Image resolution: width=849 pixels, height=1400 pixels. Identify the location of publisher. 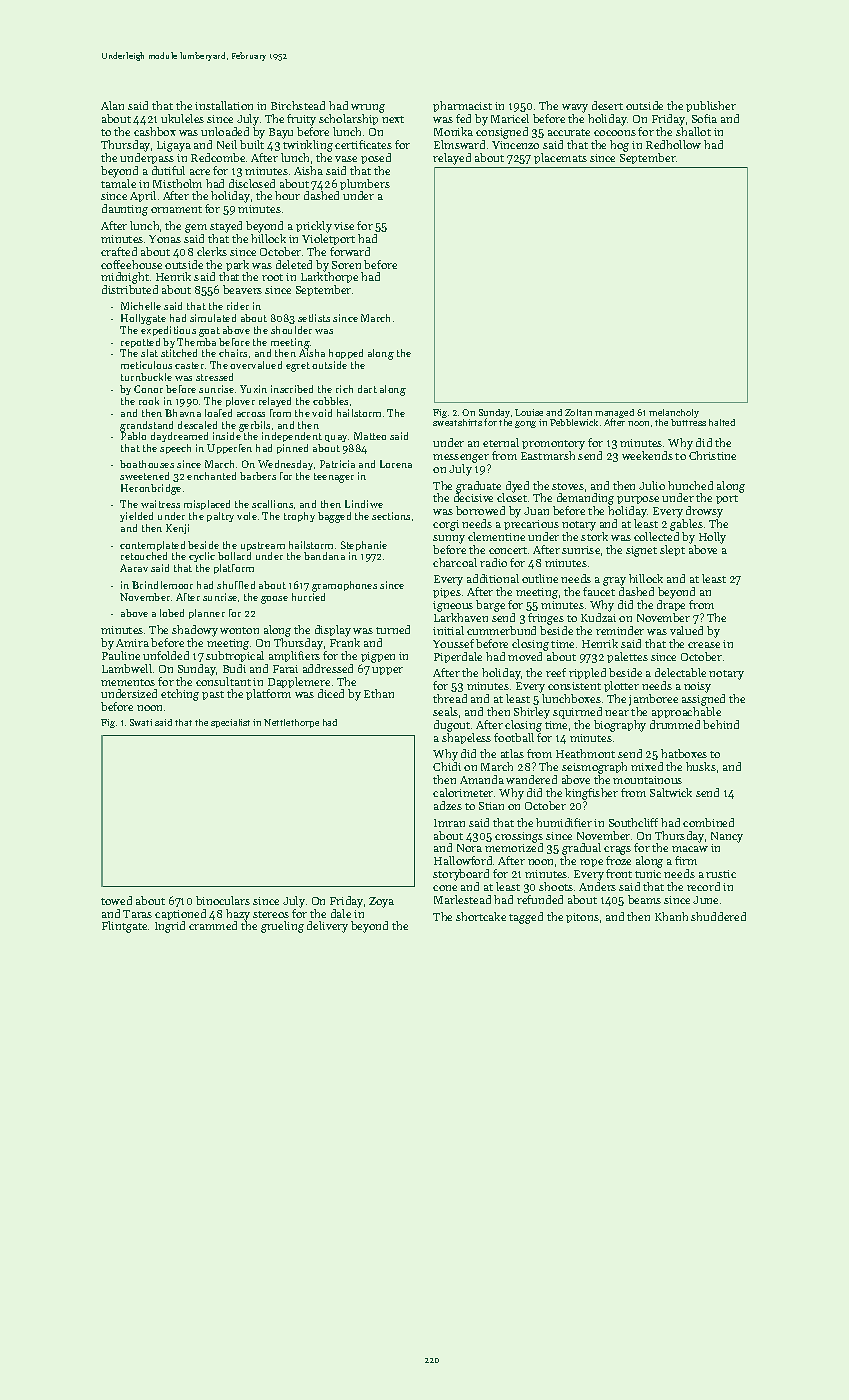
(711, 106).
